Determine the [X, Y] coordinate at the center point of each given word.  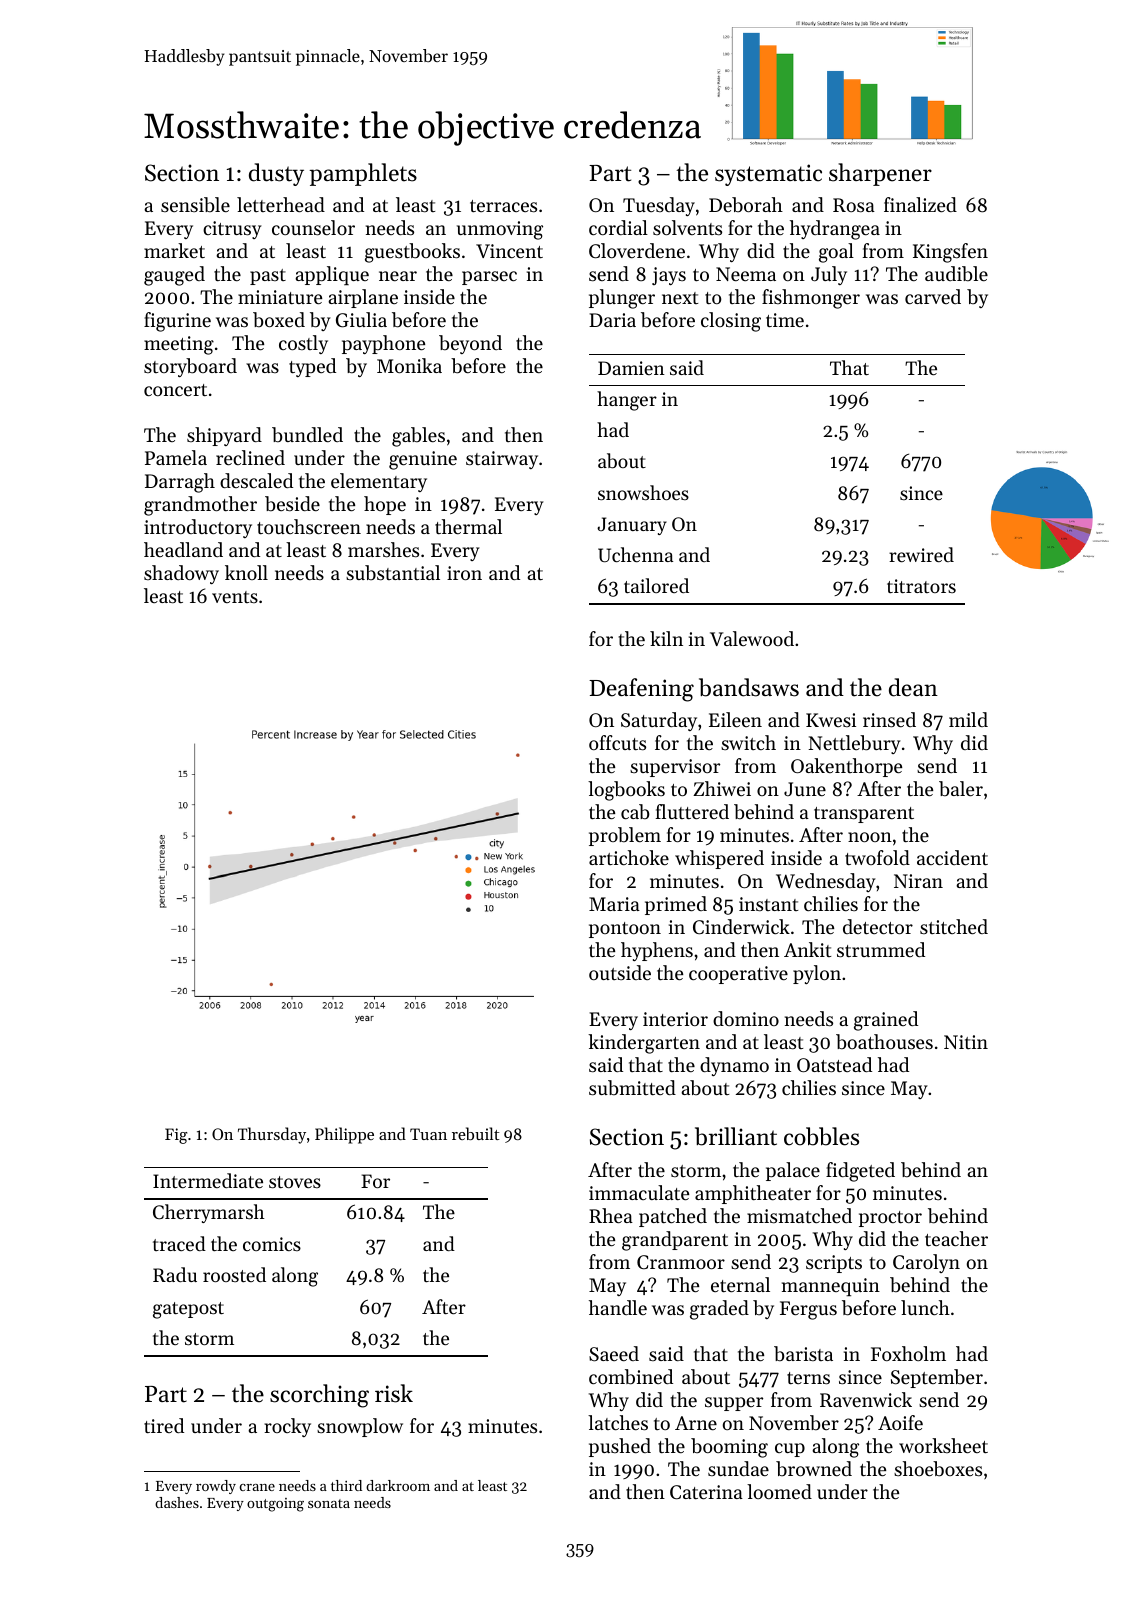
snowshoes [643, 492]
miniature [280, 297]
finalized [920, 204]
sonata [329, 1503]
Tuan [428, 1134]
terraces [503, 206]
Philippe [344, 1135]
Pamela [176, 457]
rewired [921, 554]
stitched [954, 926]
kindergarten [644, 1044]
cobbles [821, 1136]
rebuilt [475, 1133]
